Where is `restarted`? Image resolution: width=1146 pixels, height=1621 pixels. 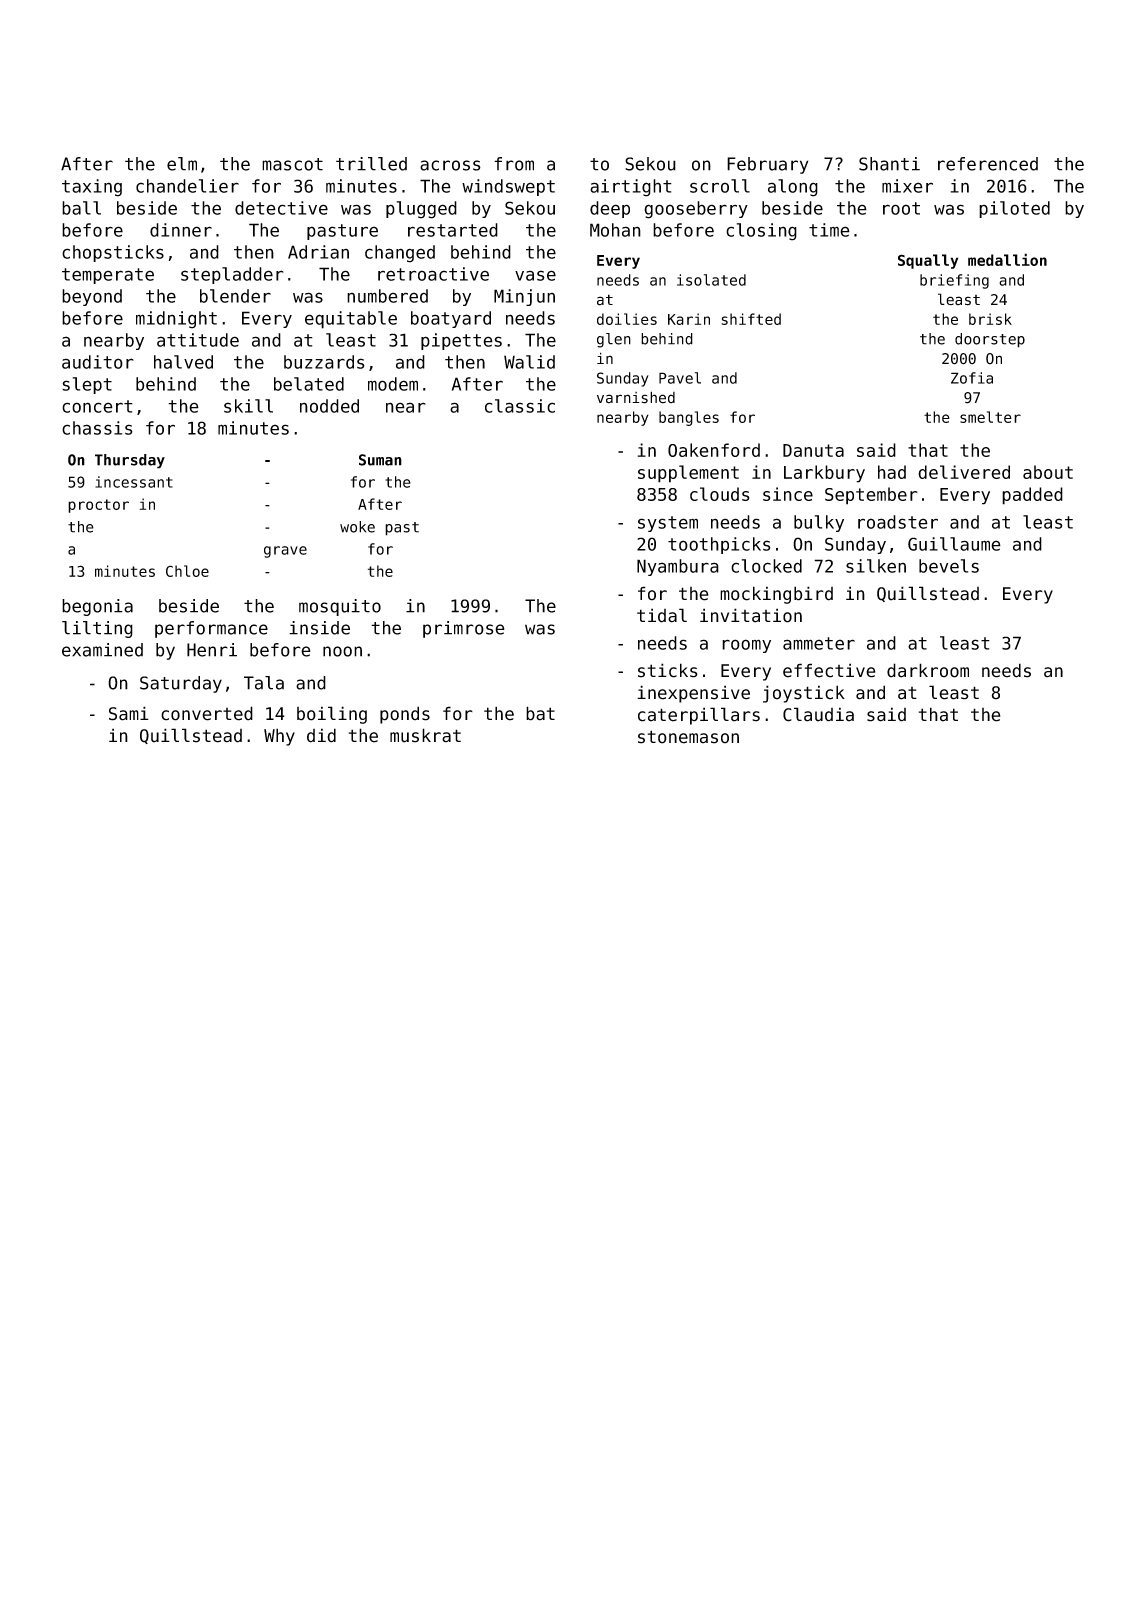 restarted is located at coordinates (453, 230).
